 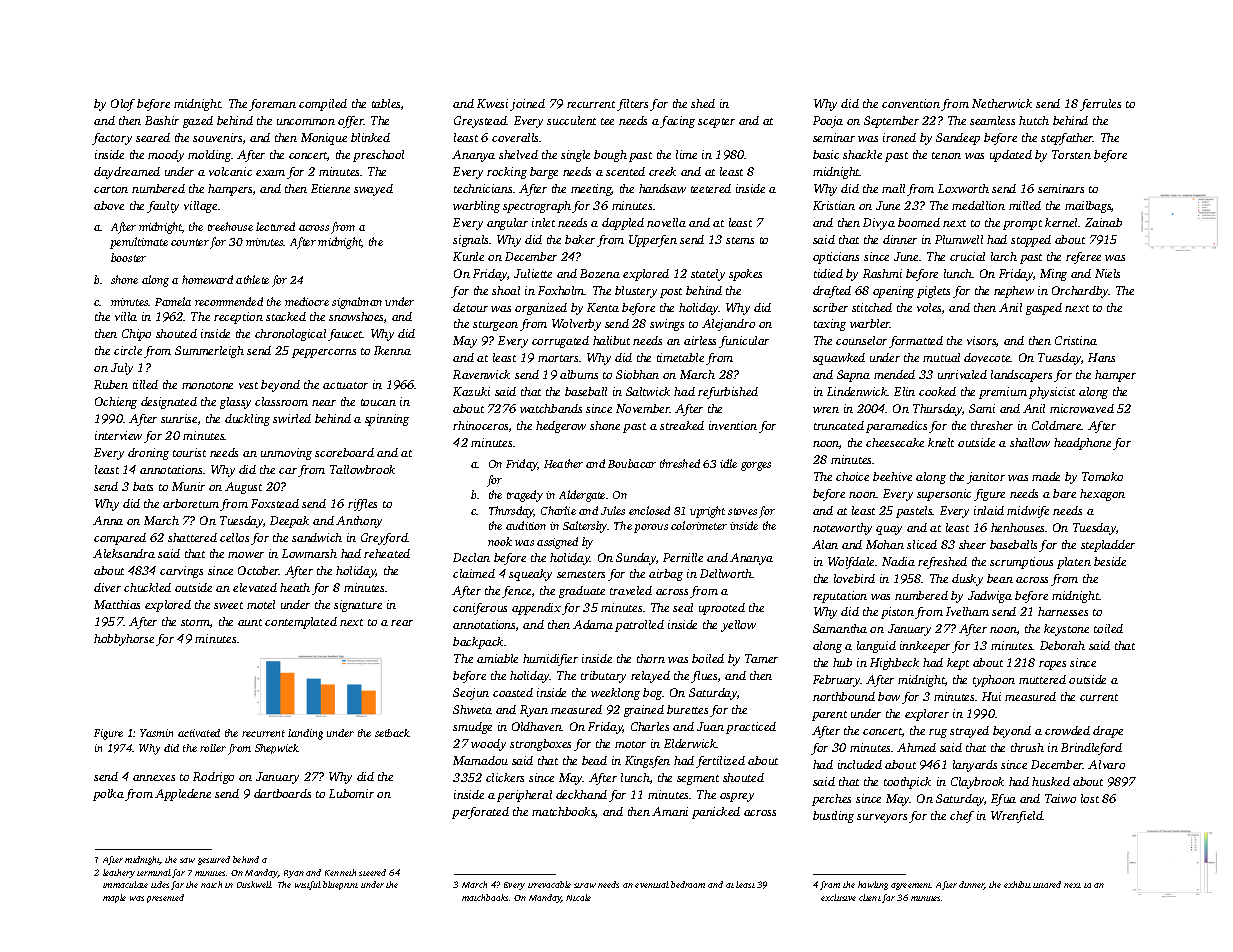 I want to click on mailbags, so click(x=1088, y=207).
